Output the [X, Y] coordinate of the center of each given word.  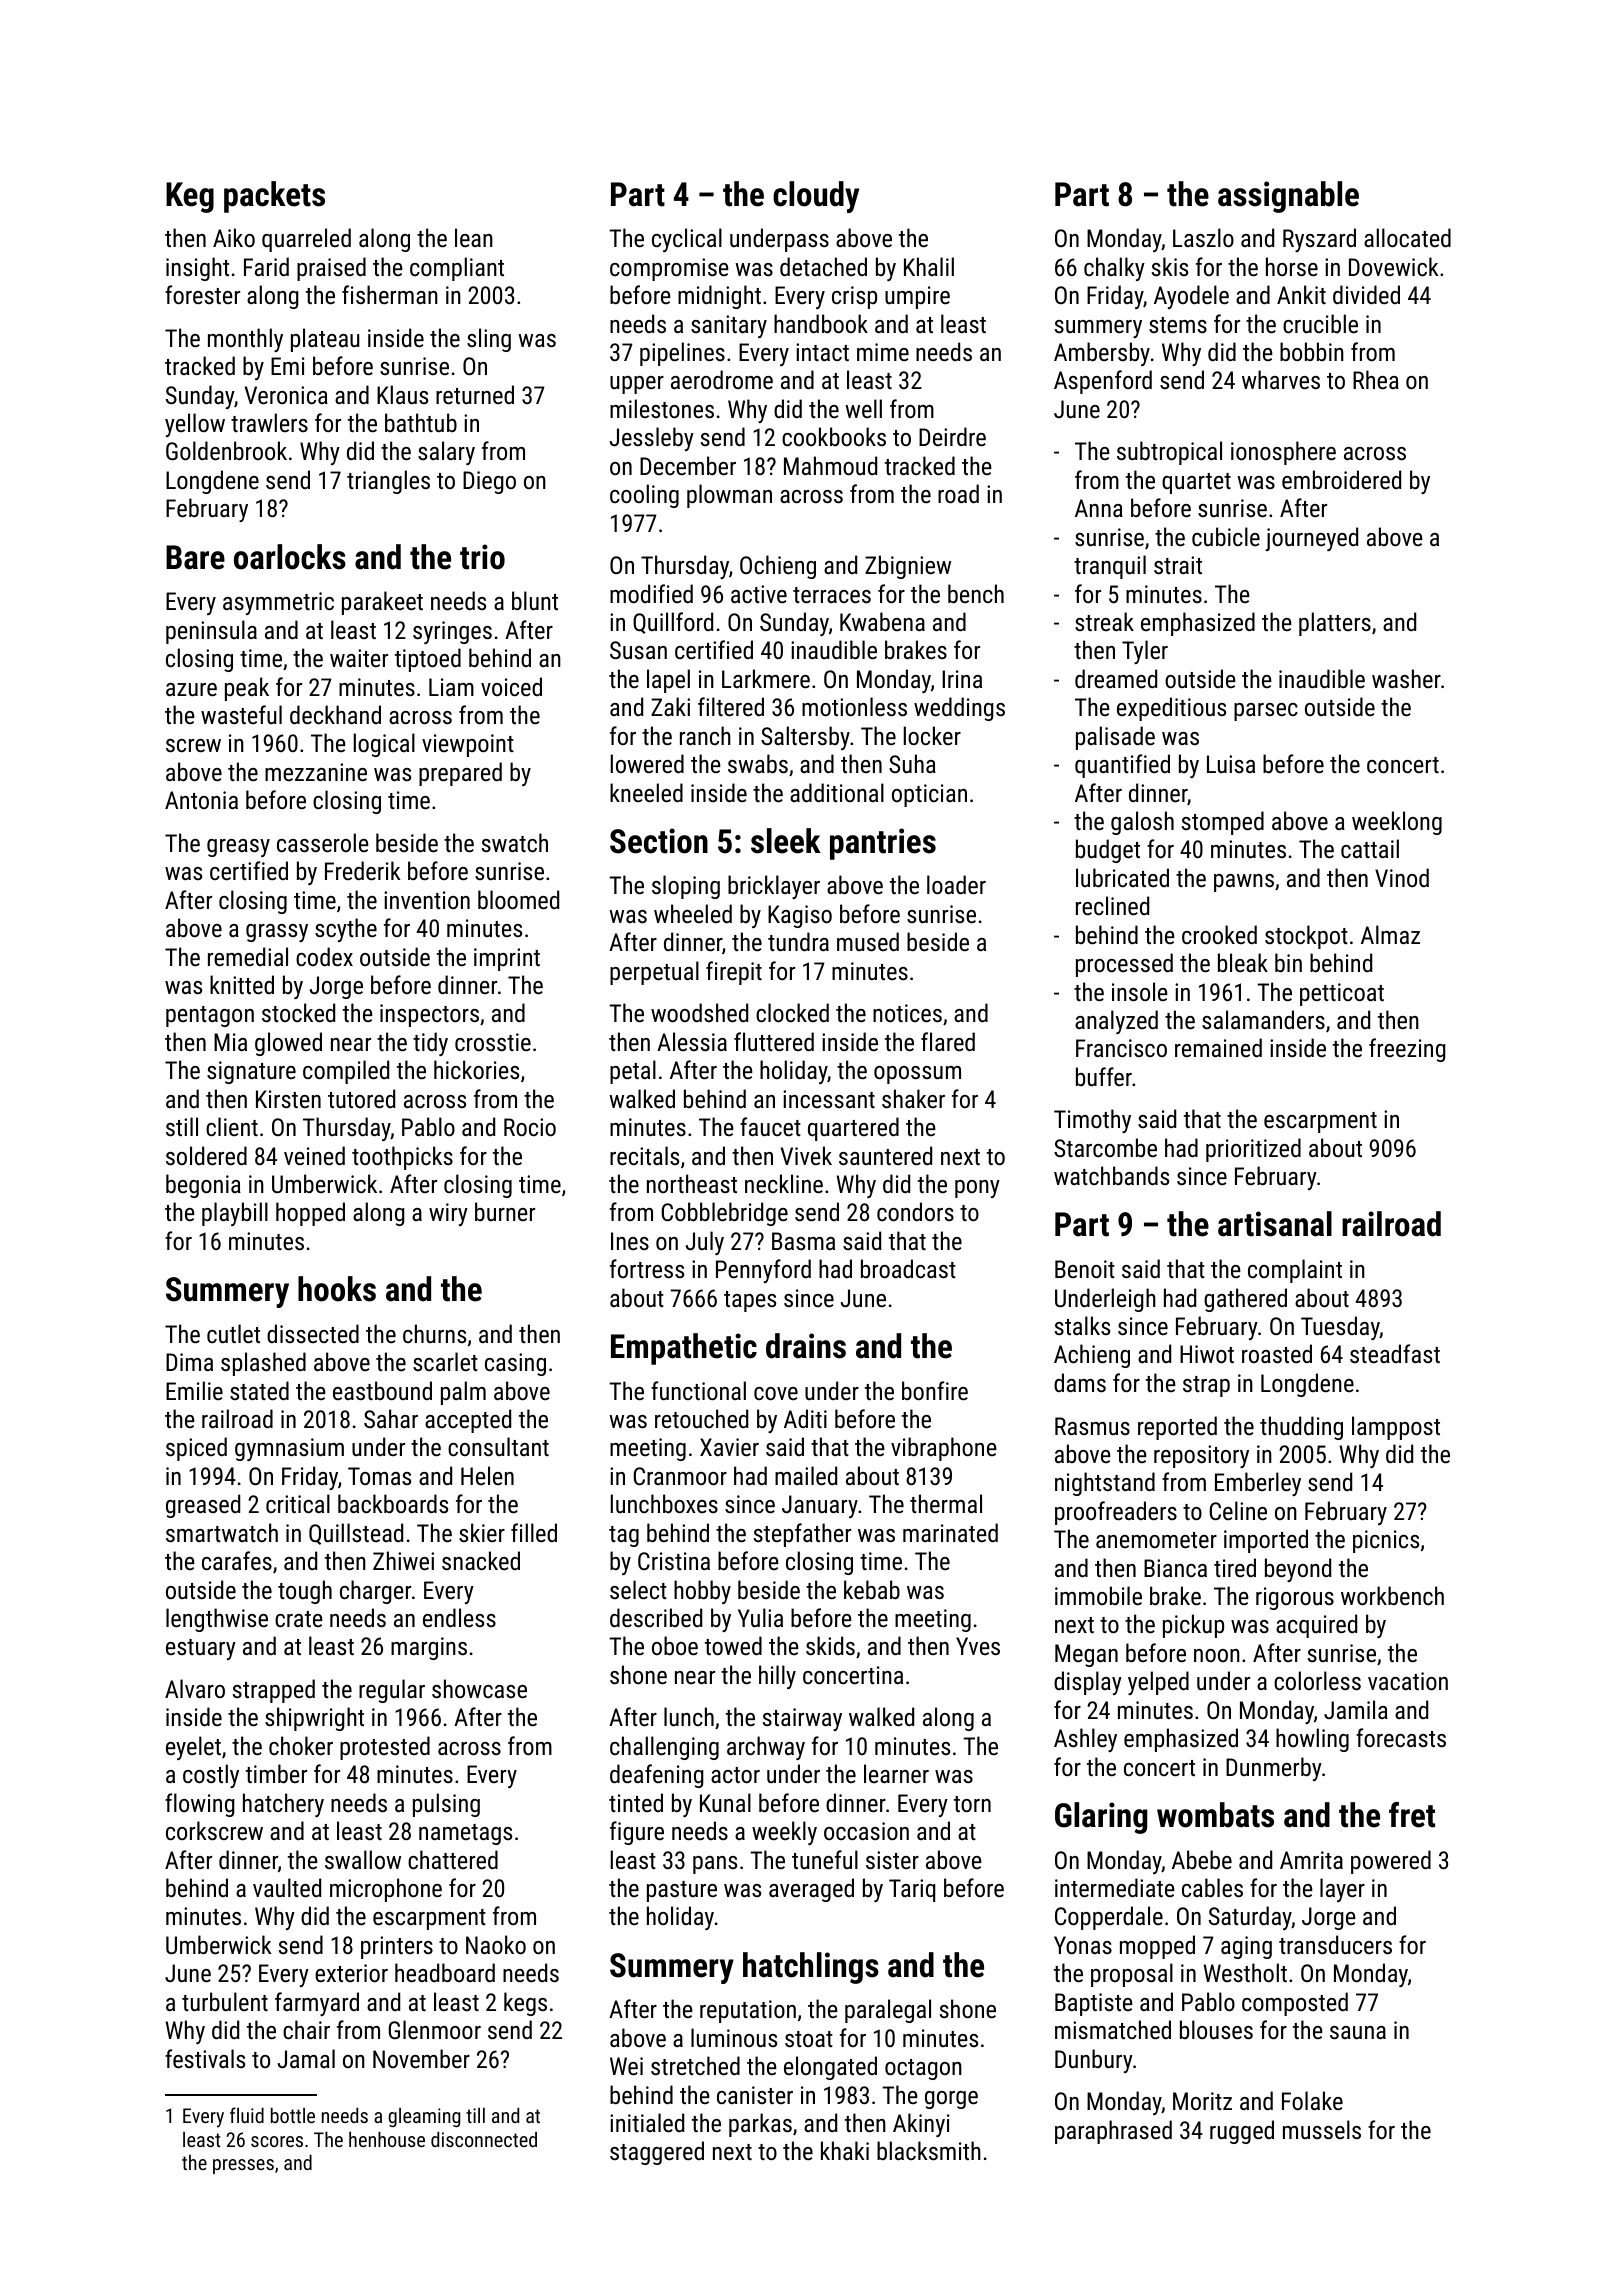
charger [375, 1592]
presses [243, 2166]
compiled [346, 1072]
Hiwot [1207, 1354]
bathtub [421, 422]
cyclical [687, 240]
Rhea [1376, 379]
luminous [734, 2037]
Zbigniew [908, 567]
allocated [1407, 237]
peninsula [211, 632]
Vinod [1402, 877]
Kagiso [800, 916]
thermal [946, 1503]
